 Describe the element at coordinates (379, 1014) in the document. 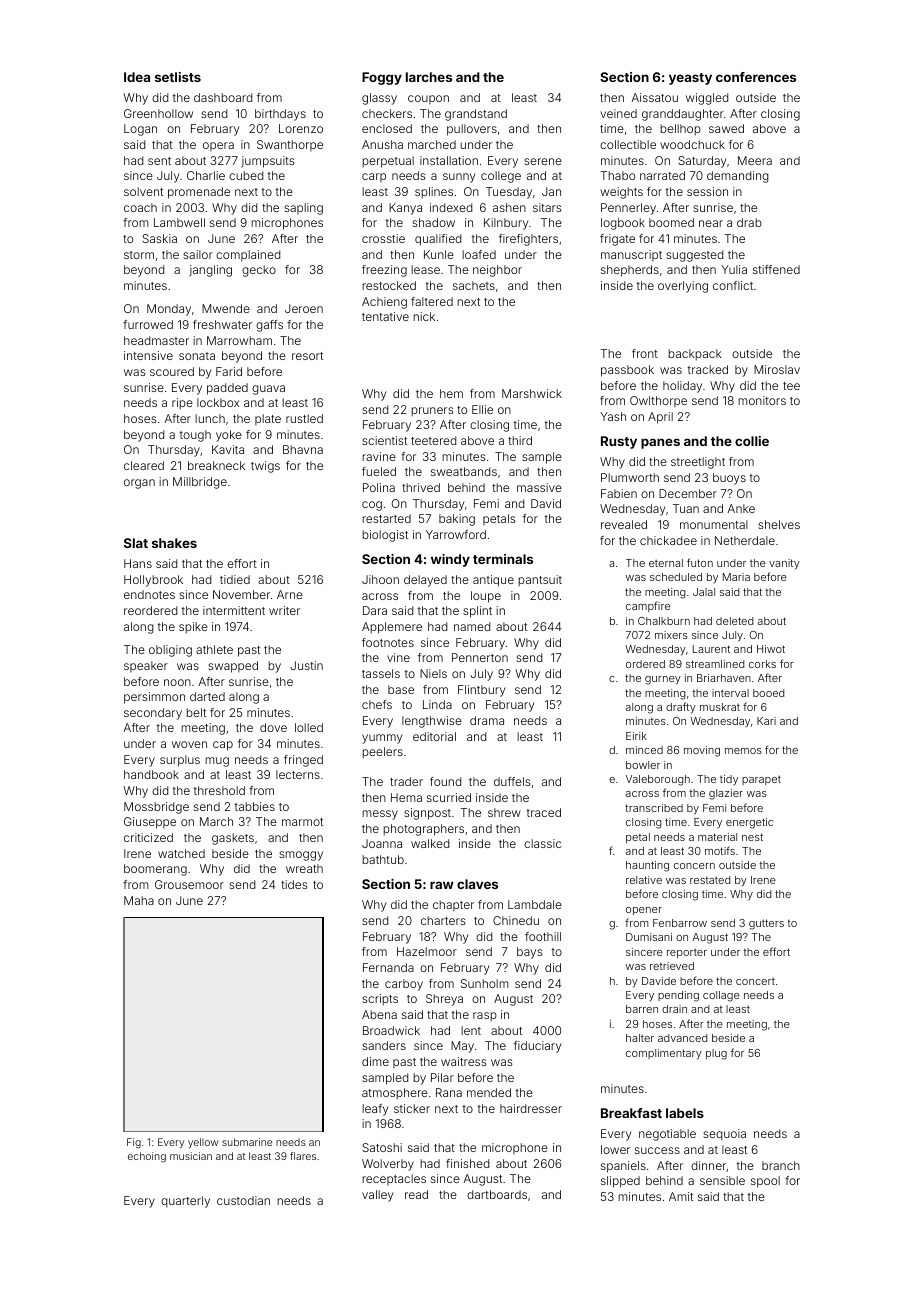

I see `Abena` at that location.
